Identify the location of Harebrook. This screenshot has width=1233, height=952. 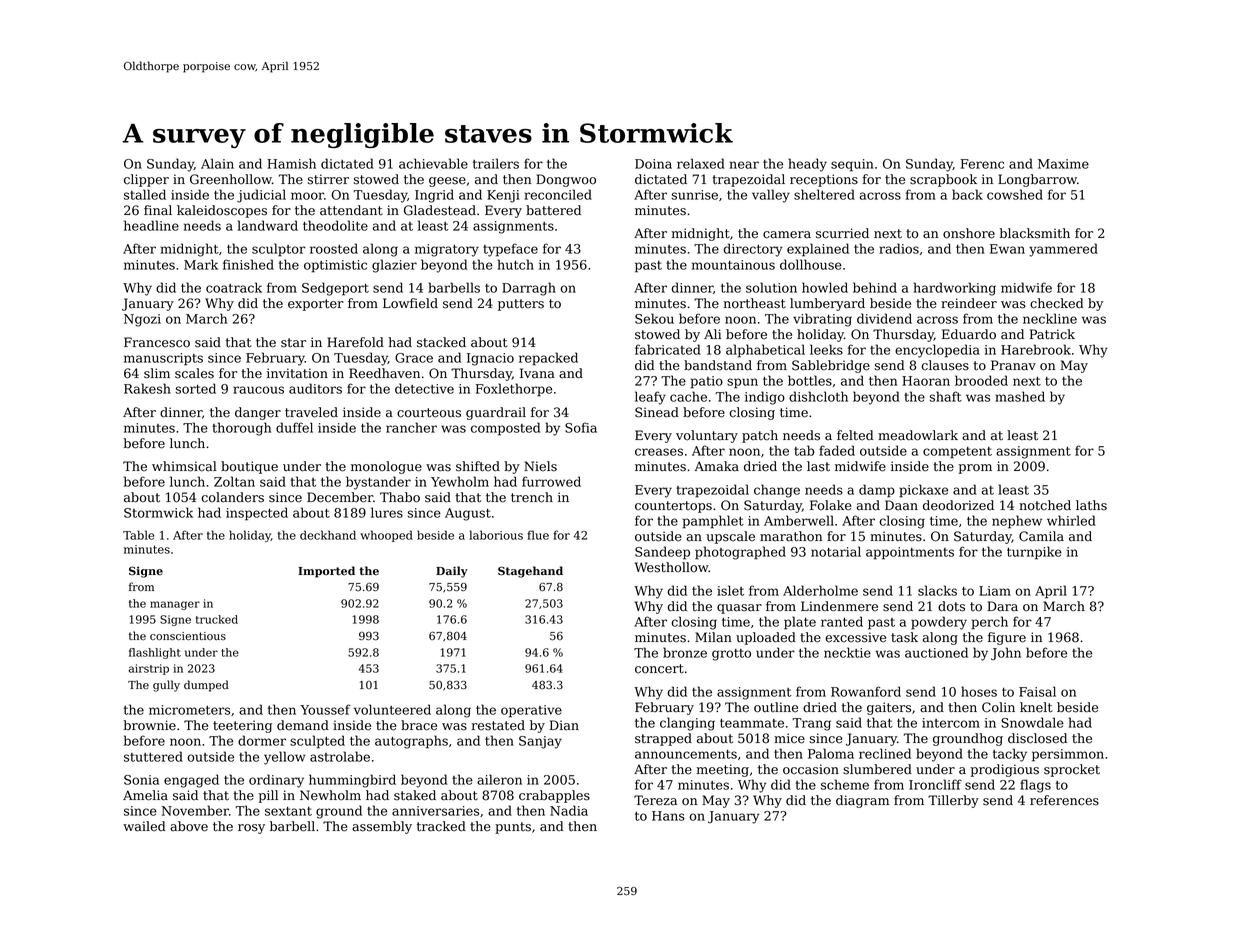
(1036, 349).
